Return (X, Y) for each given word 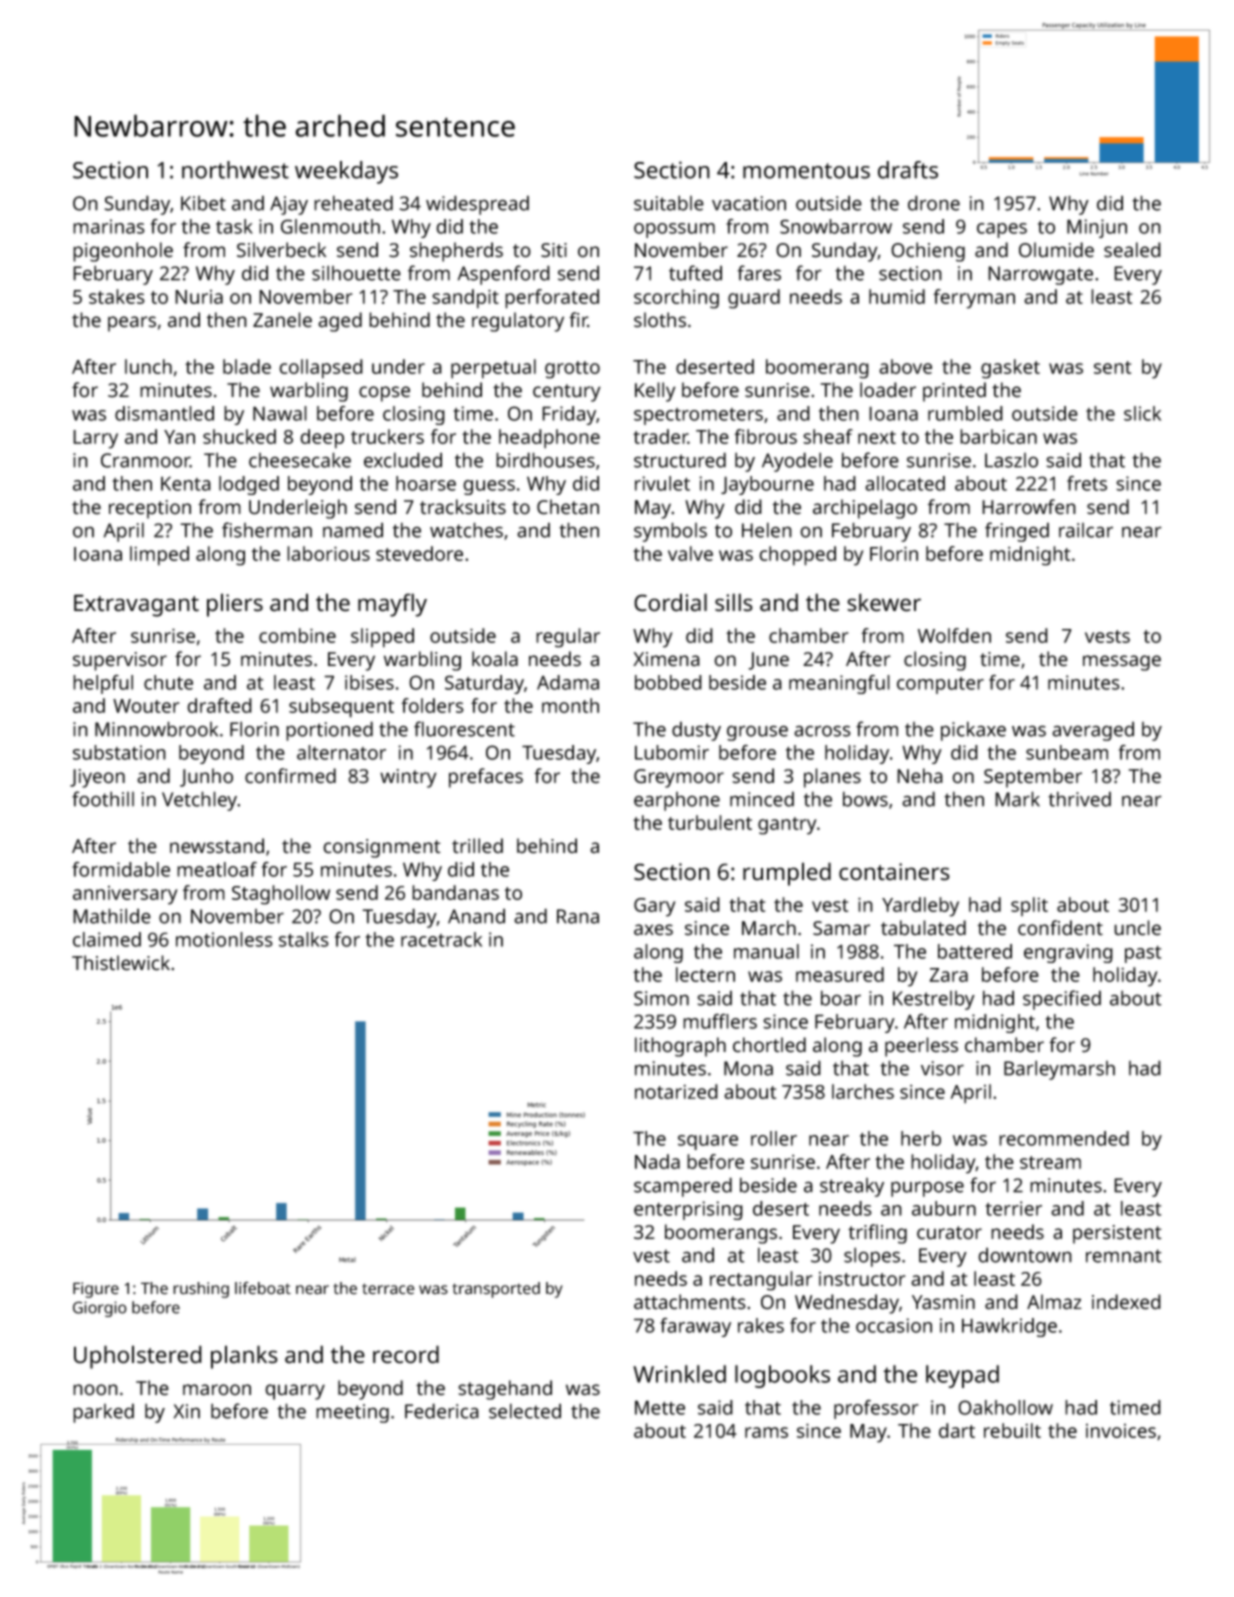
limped (159, 556)
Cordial (670, 602)
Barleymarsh (1059, 1070)
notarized (676, 1091)
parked (103, 1413)
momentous (806, 171)
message (1122, 663)
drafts (908, 170)
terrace (388, 1289)
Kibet (203, 203)
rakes (761, 1325)
